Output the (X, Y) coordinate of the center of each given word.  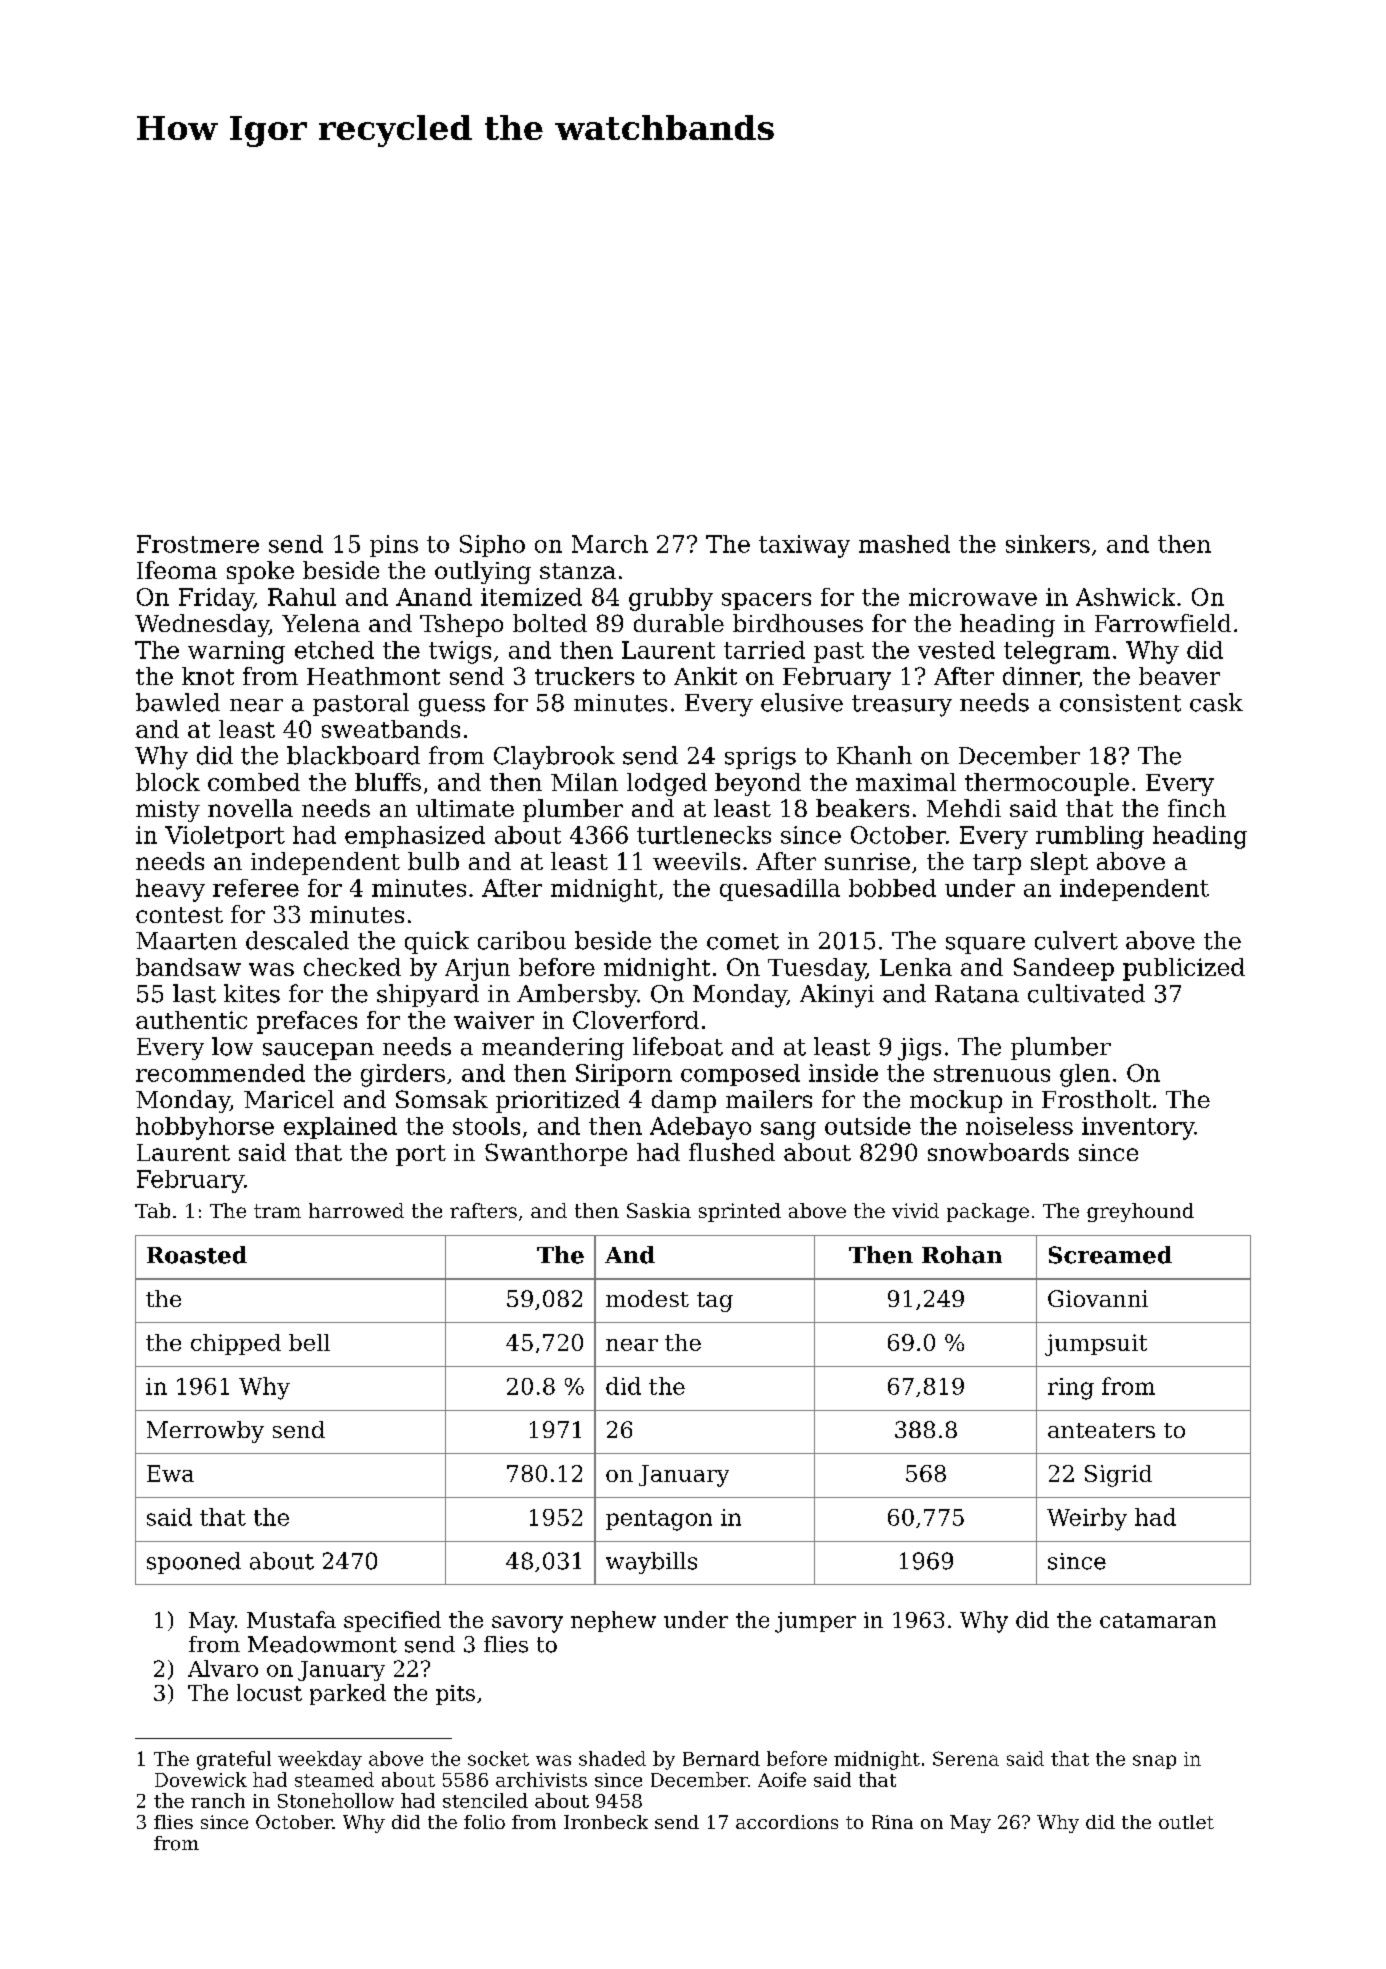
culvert (1076, 940)
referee (256, 888)
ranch (218, 1800)
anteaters (1101, 1430)
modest (647, 1298)
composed (740, 1075)
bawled (178, 702)
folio (484, 1822)
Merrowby (205, 1432)
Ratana (977, 994)
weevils (696, 861)
